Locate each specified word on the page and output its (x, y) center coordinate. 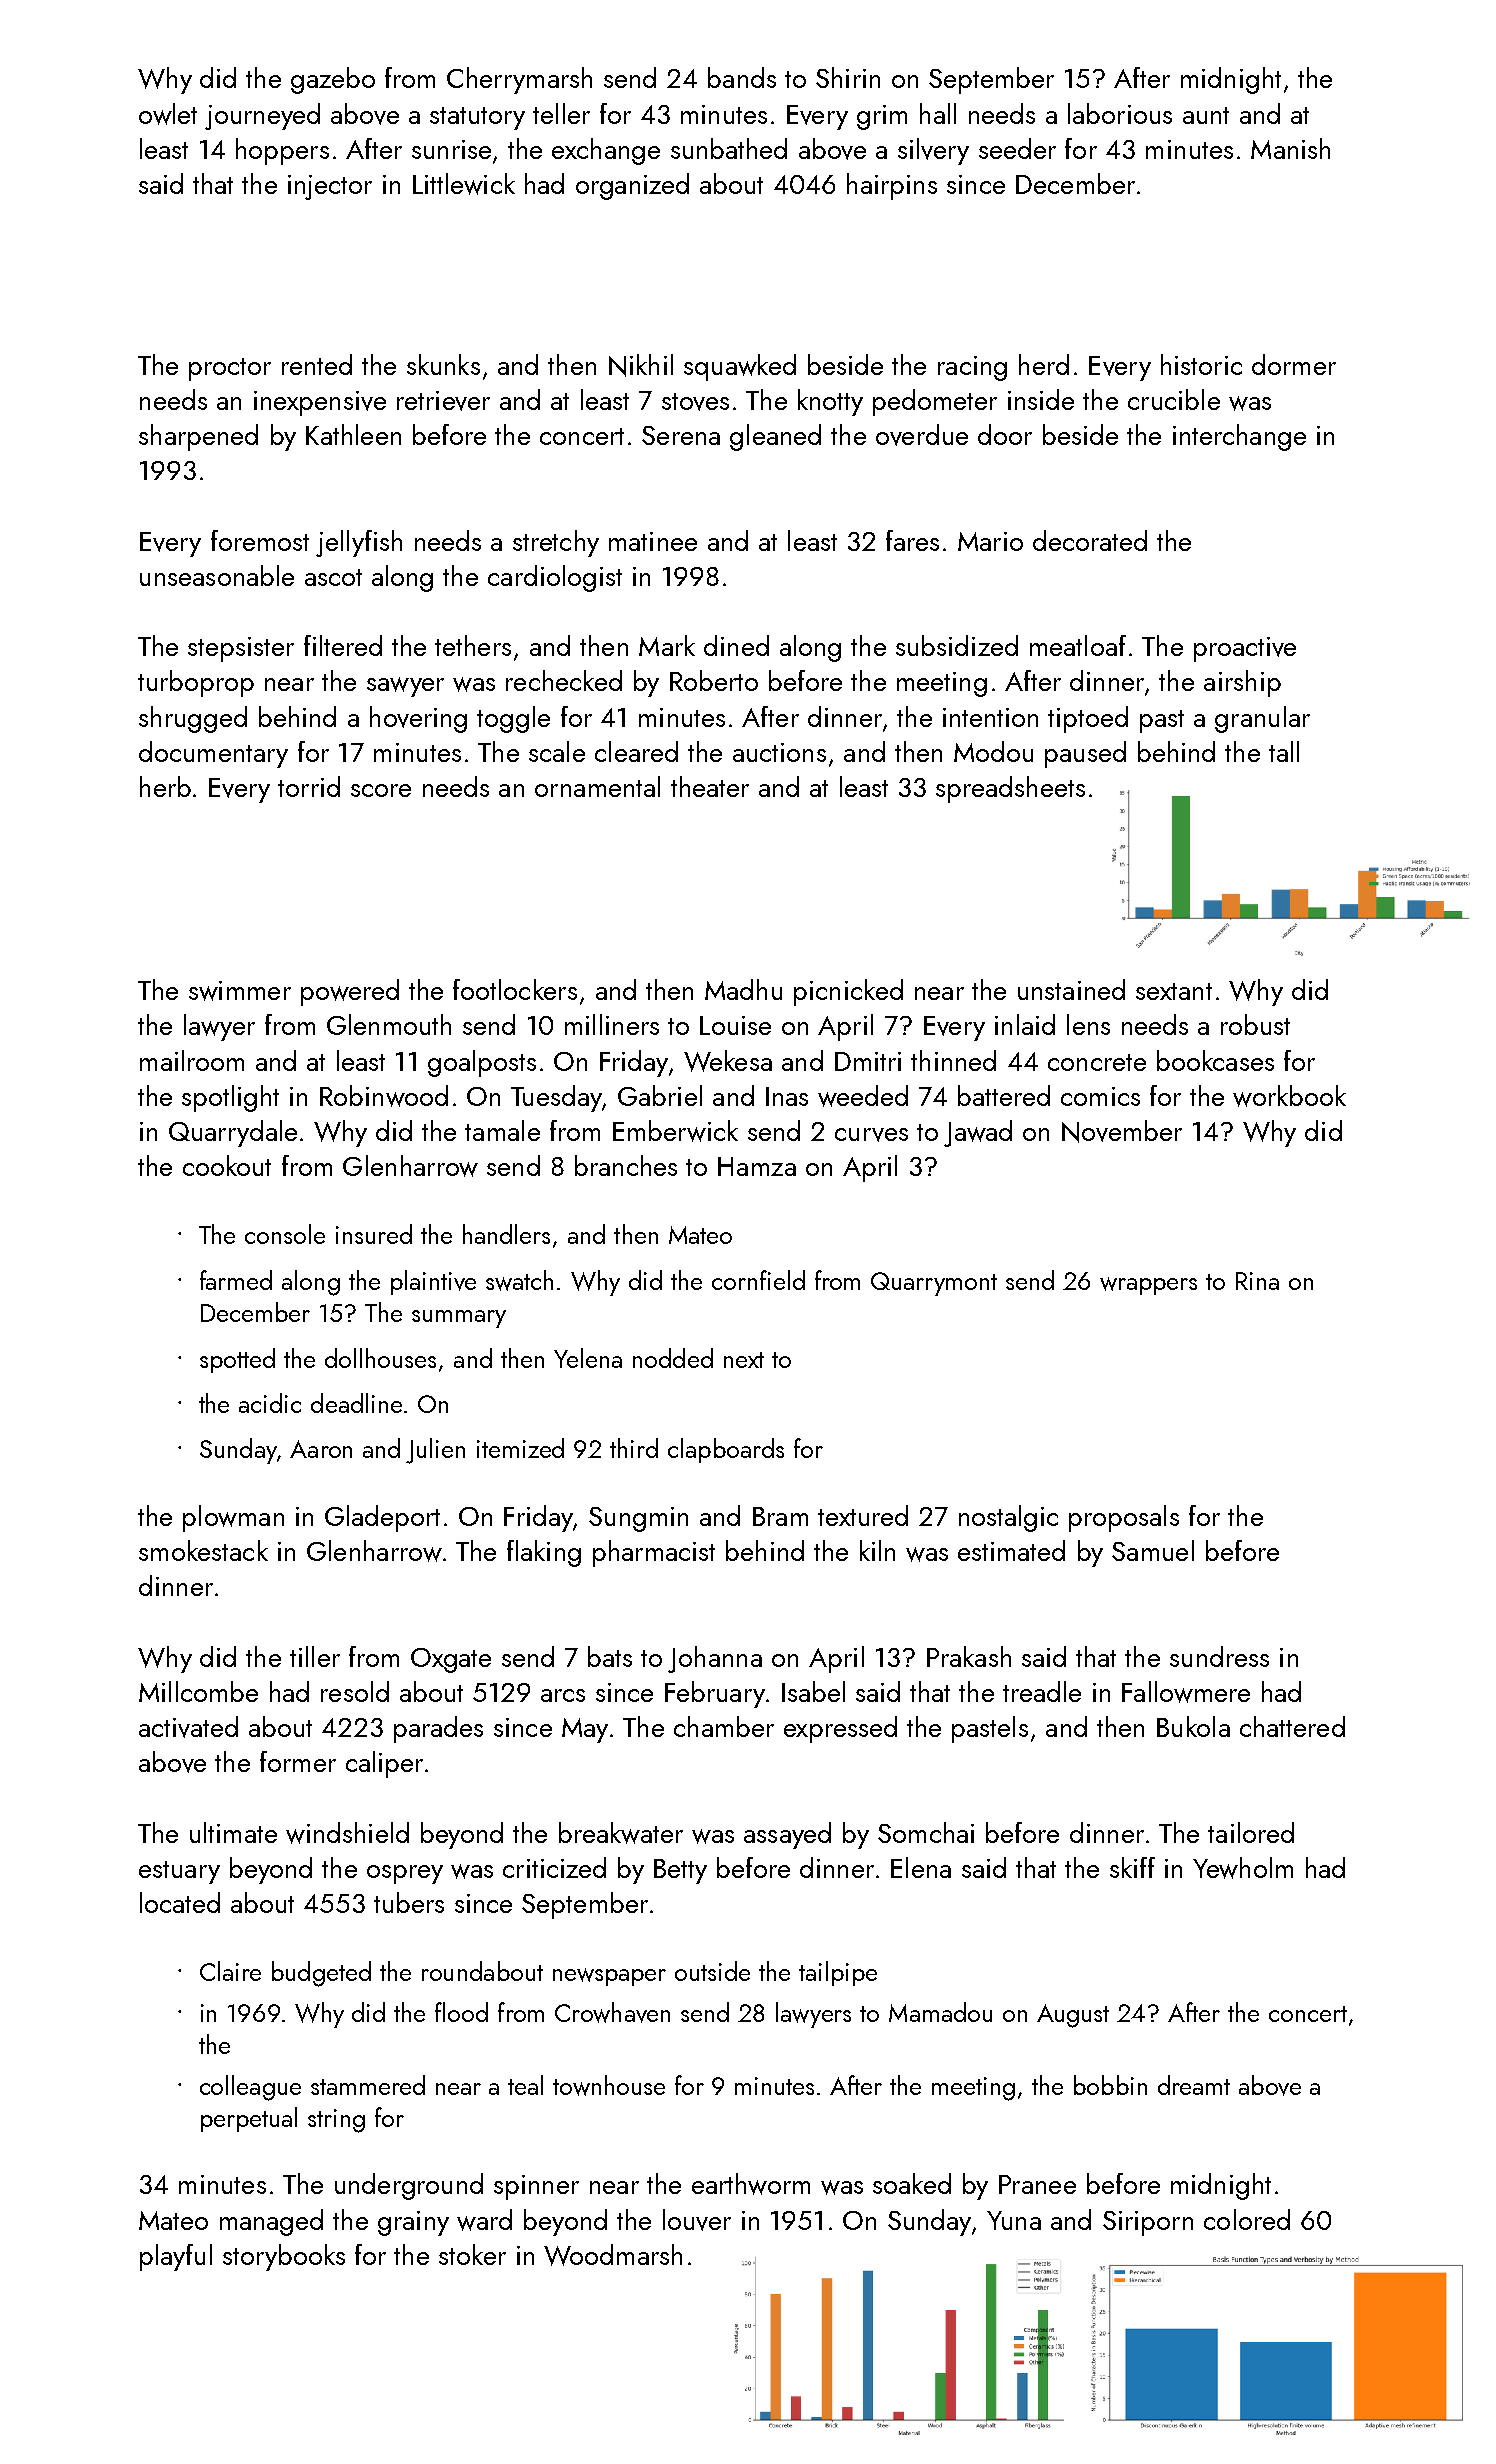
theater (710, 786)
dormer (1294, 364)
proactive (1245, 649)
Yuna (1014, 2220)
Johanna (715, 1659)
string (336, 2121)
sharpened (198, 437)
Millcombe (198, 1691)
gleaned (775, 437)
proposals (1124, 1518)
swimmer (240, 991)
